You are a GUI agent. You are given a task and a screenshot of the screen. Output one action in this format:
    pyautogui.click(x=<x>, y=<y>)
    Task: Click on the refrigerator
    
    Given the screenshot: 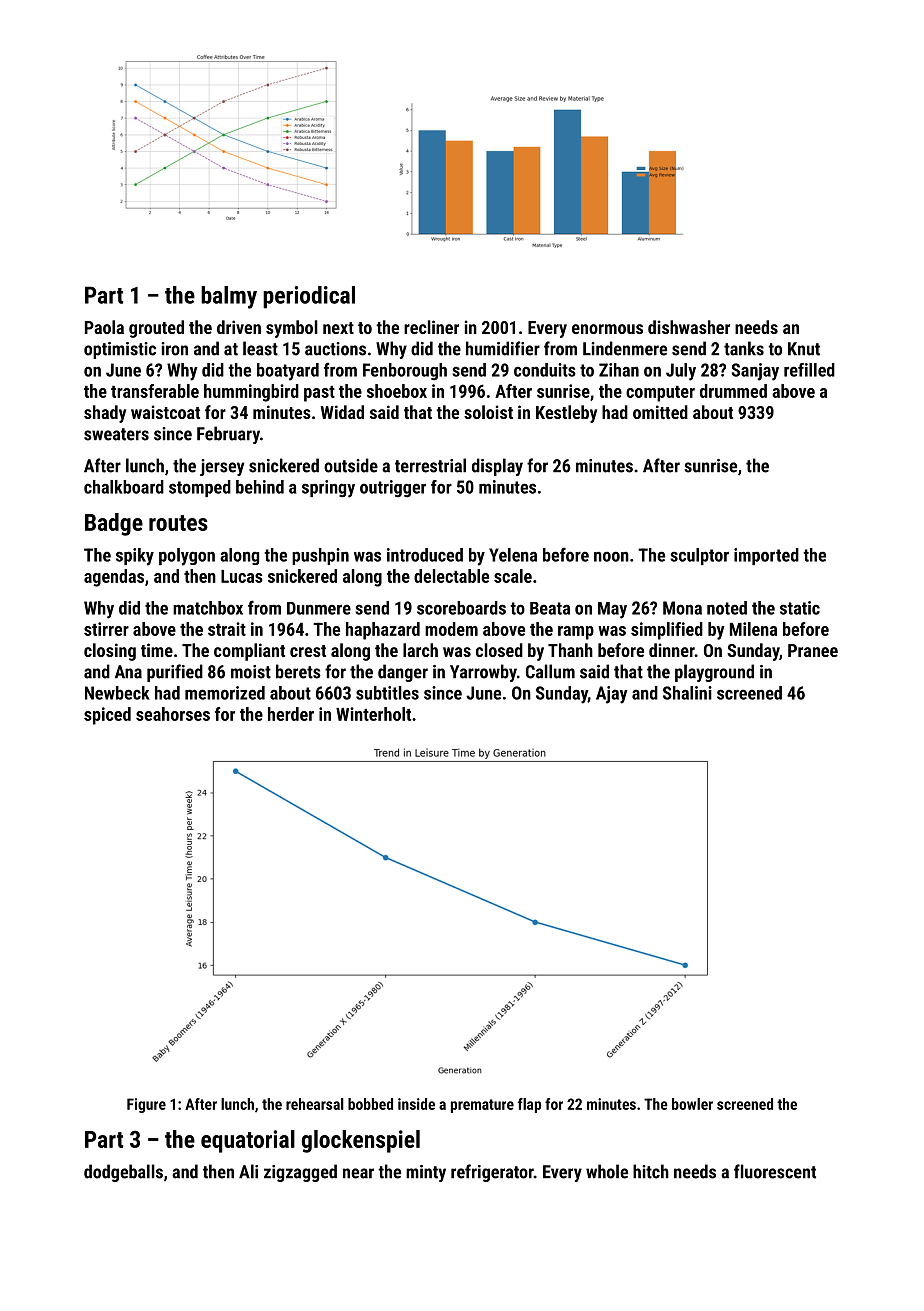 What is the action you would take?
    pyautogui.click(x=492, y=1173)
